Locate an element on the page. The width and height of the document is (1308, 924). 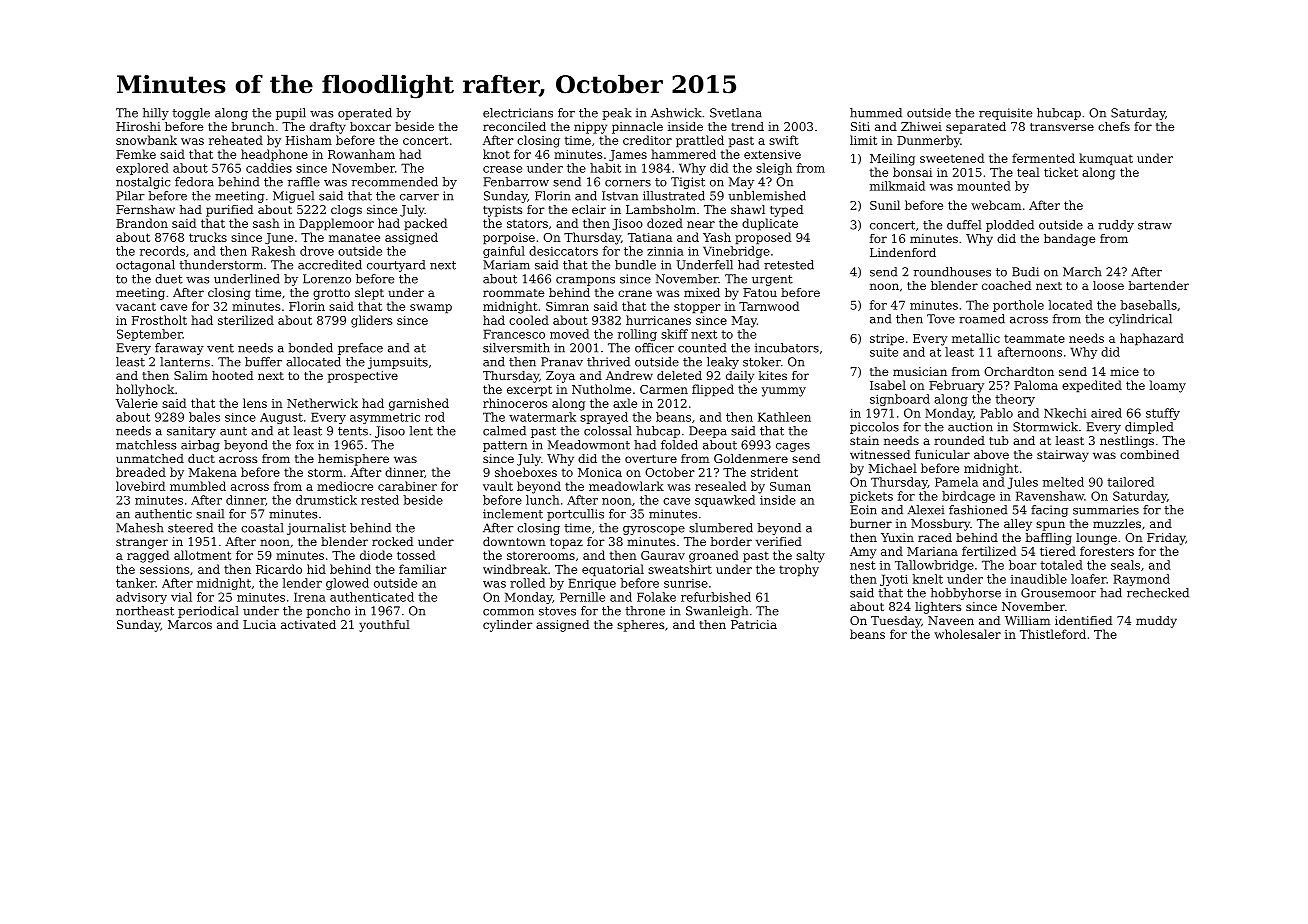
pupil is located at coordinates (291, 114).
